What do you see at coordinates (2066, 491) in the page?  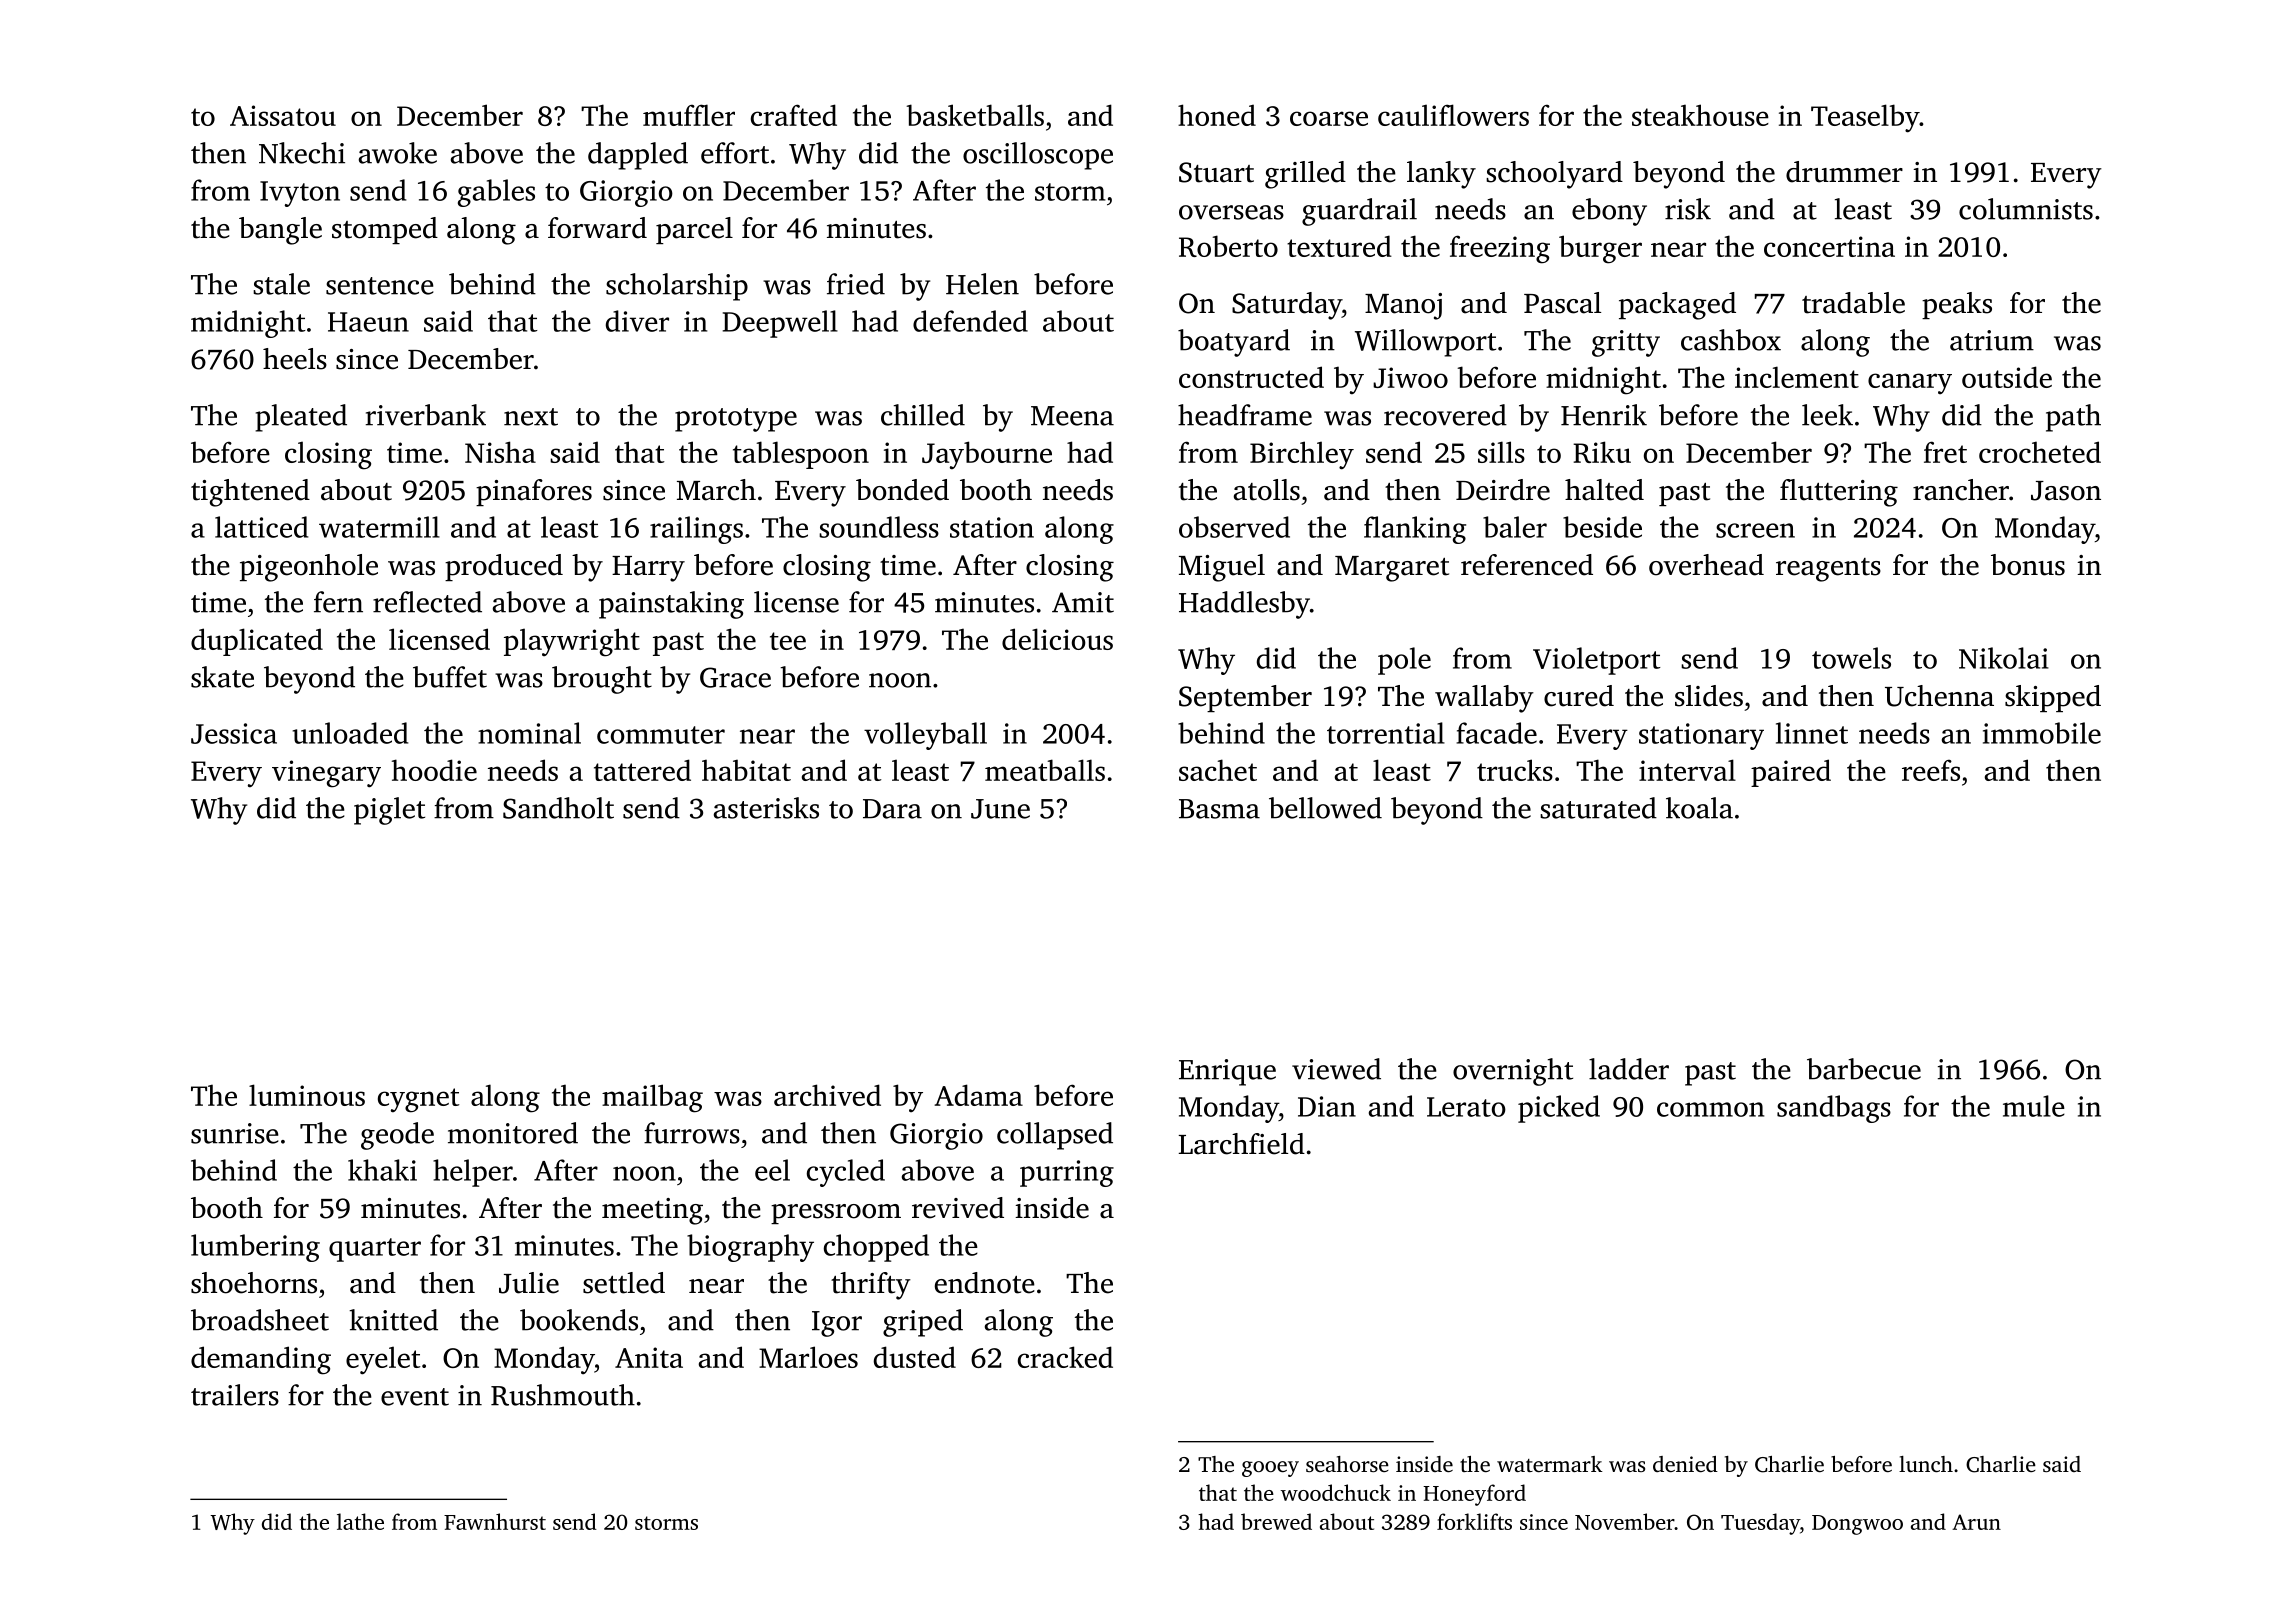 I see `Jason` at bounding box center [2066, 491].
